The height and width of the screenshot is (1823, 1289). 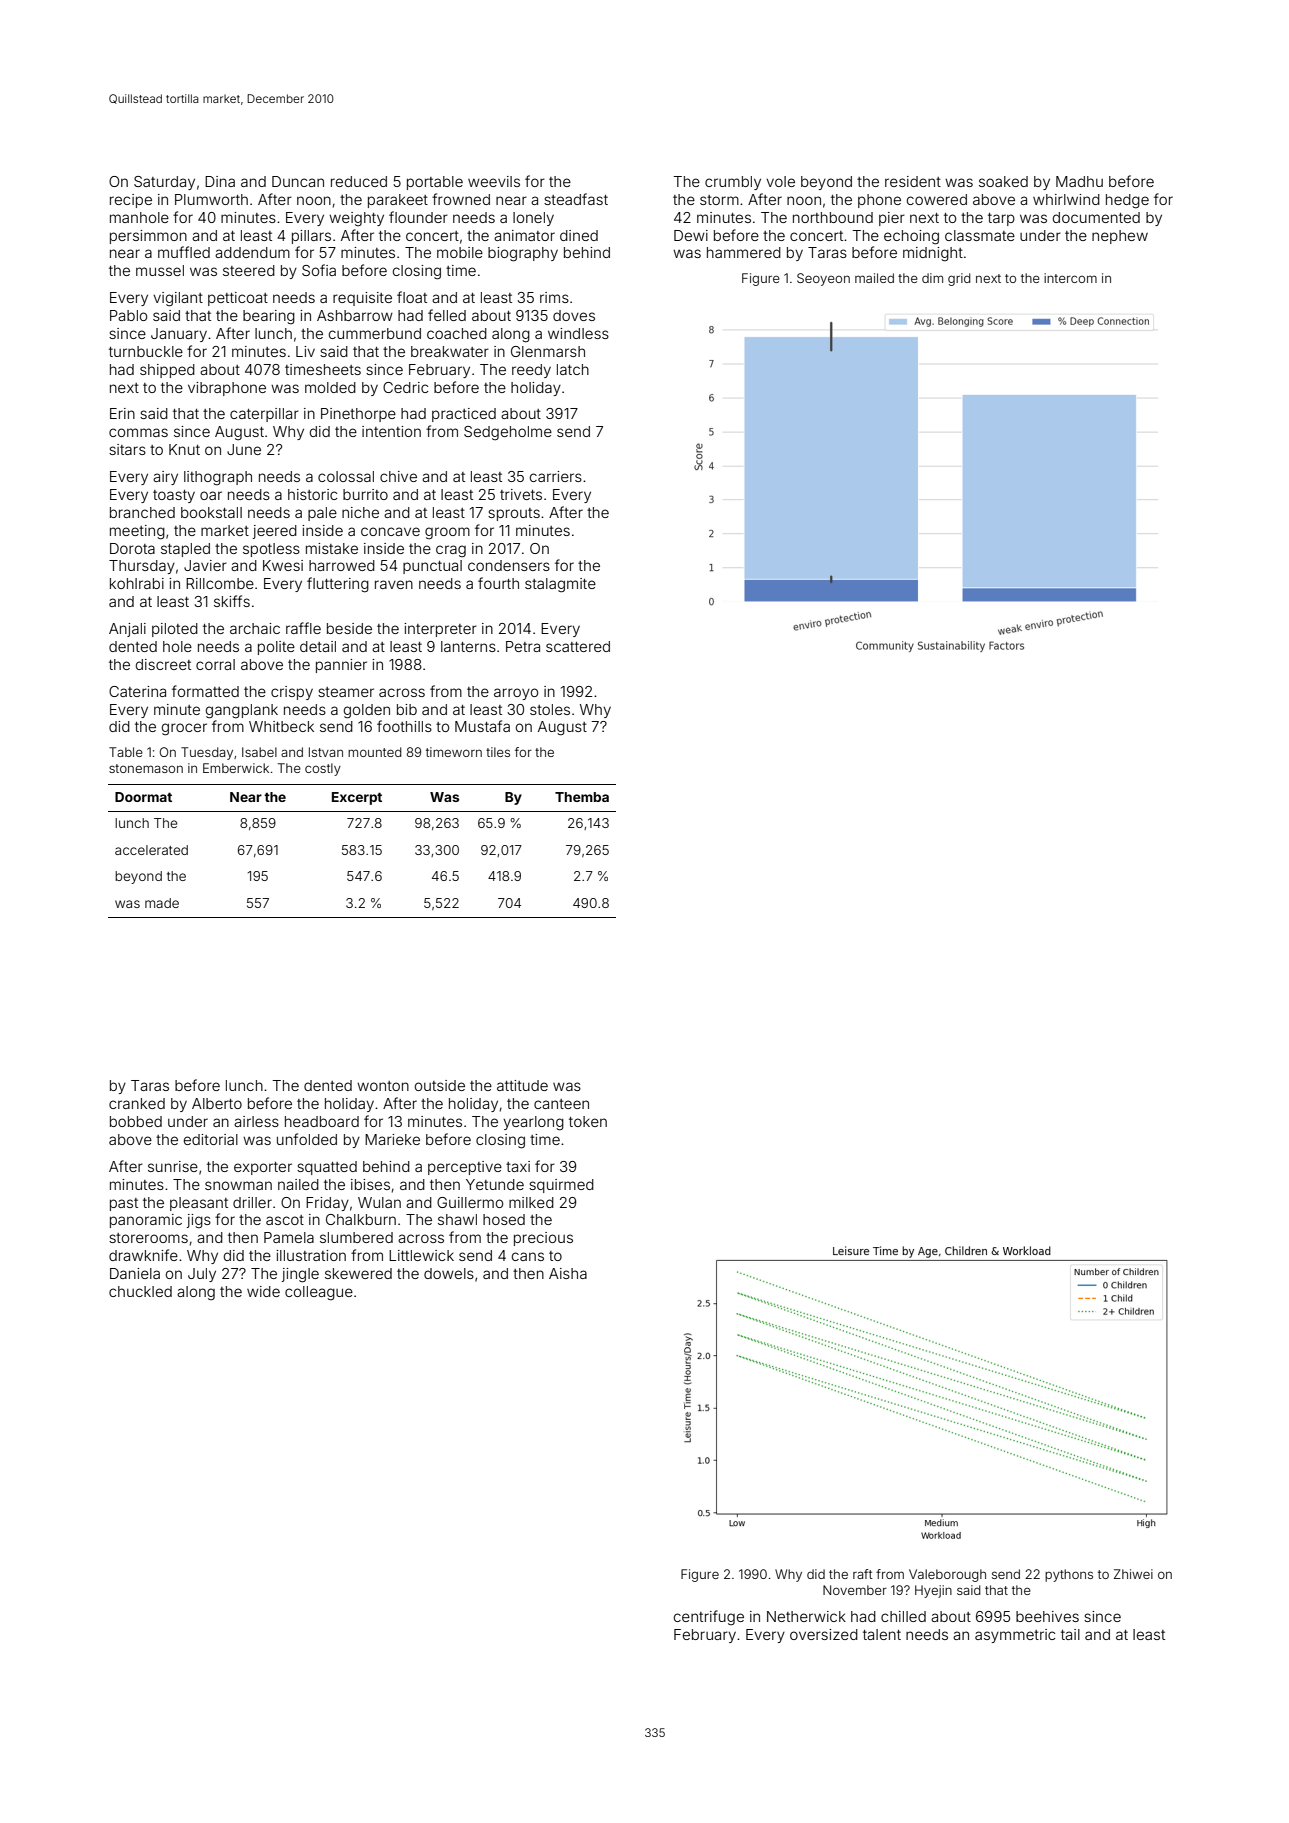 What do you see at coordinates (709, 1618) in the screenshot?
I see `centrifuge` at bounding box center [709, 1618].
